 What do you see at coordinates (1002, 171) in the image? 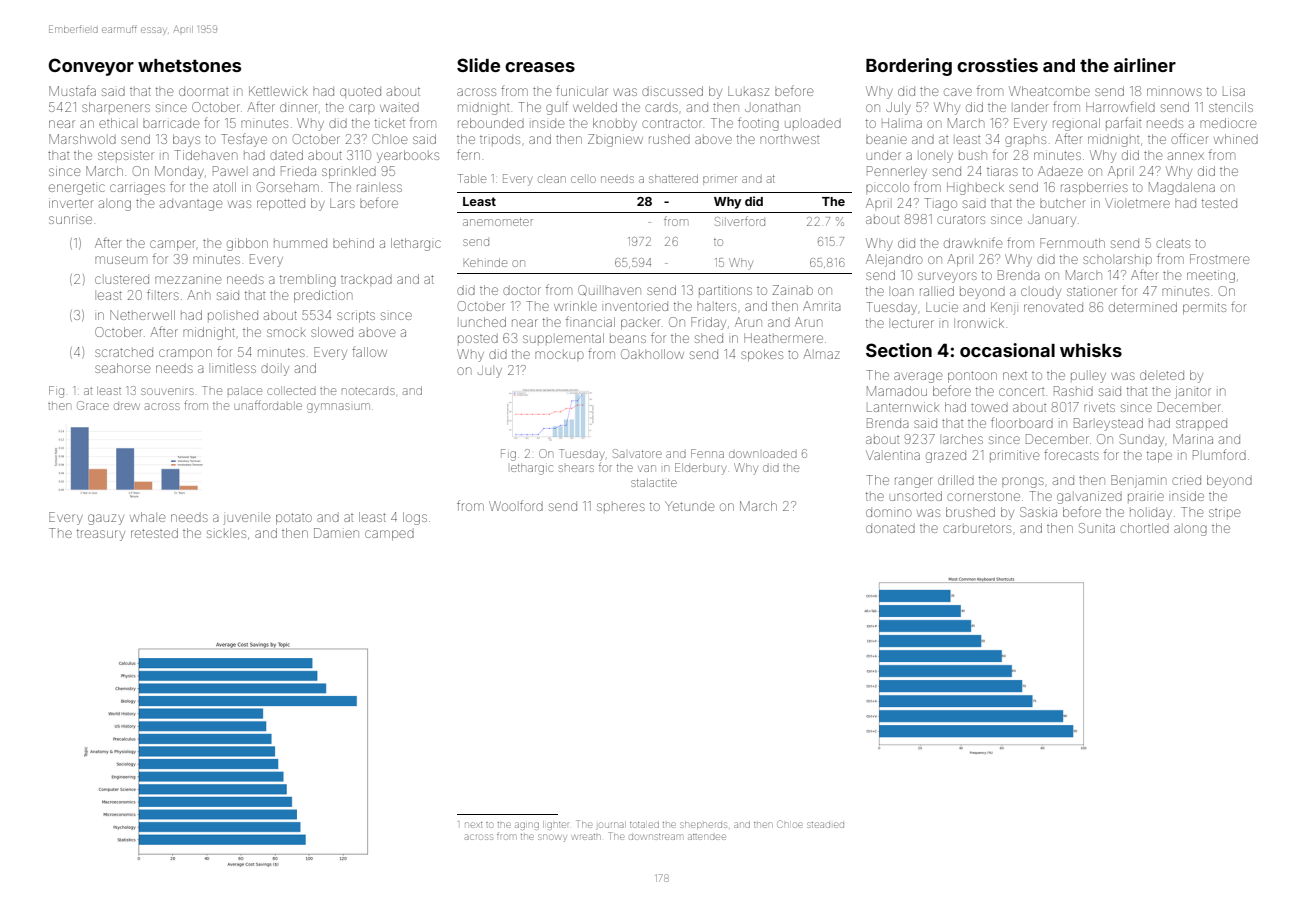
I see `tiaras` at bounding box center [1002, 171].
